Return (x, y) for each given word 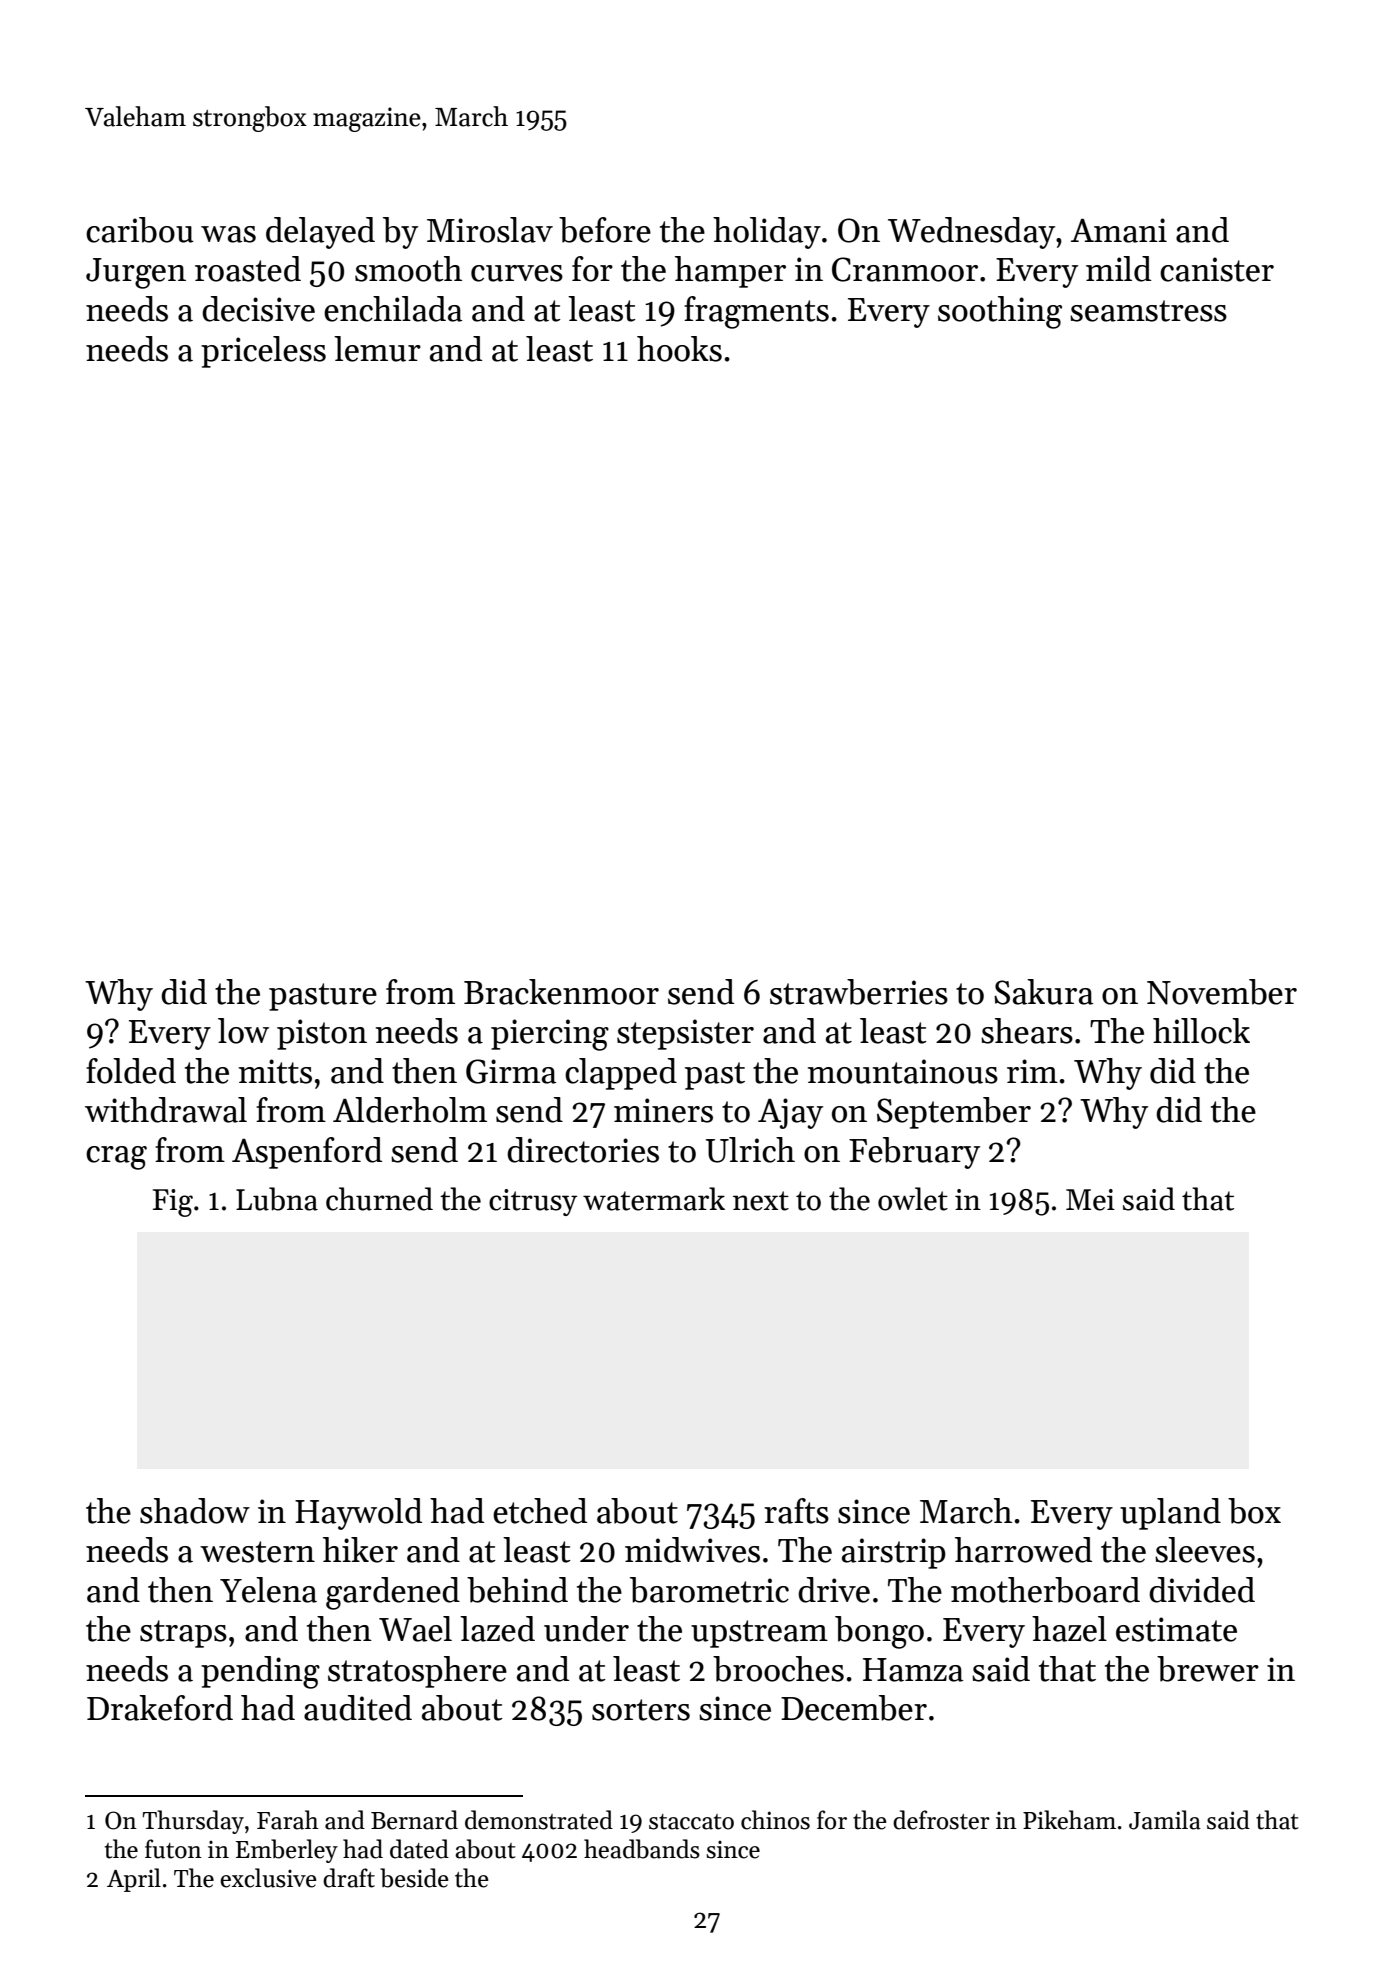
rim (1032, 1071)
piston (322, 1034)
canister (1217, 269)
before (605, 230)
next (761, 1201)
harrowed (1023, 1550)
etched (540, 1511)
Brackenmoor (561, 992)
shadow (195, 1511)
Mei (1090, 1200)
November (1222, 992)
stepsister (685, 1034)
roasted (248, 269)
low (243, 1031)
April (134, 1880)
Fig (173, 1203)
